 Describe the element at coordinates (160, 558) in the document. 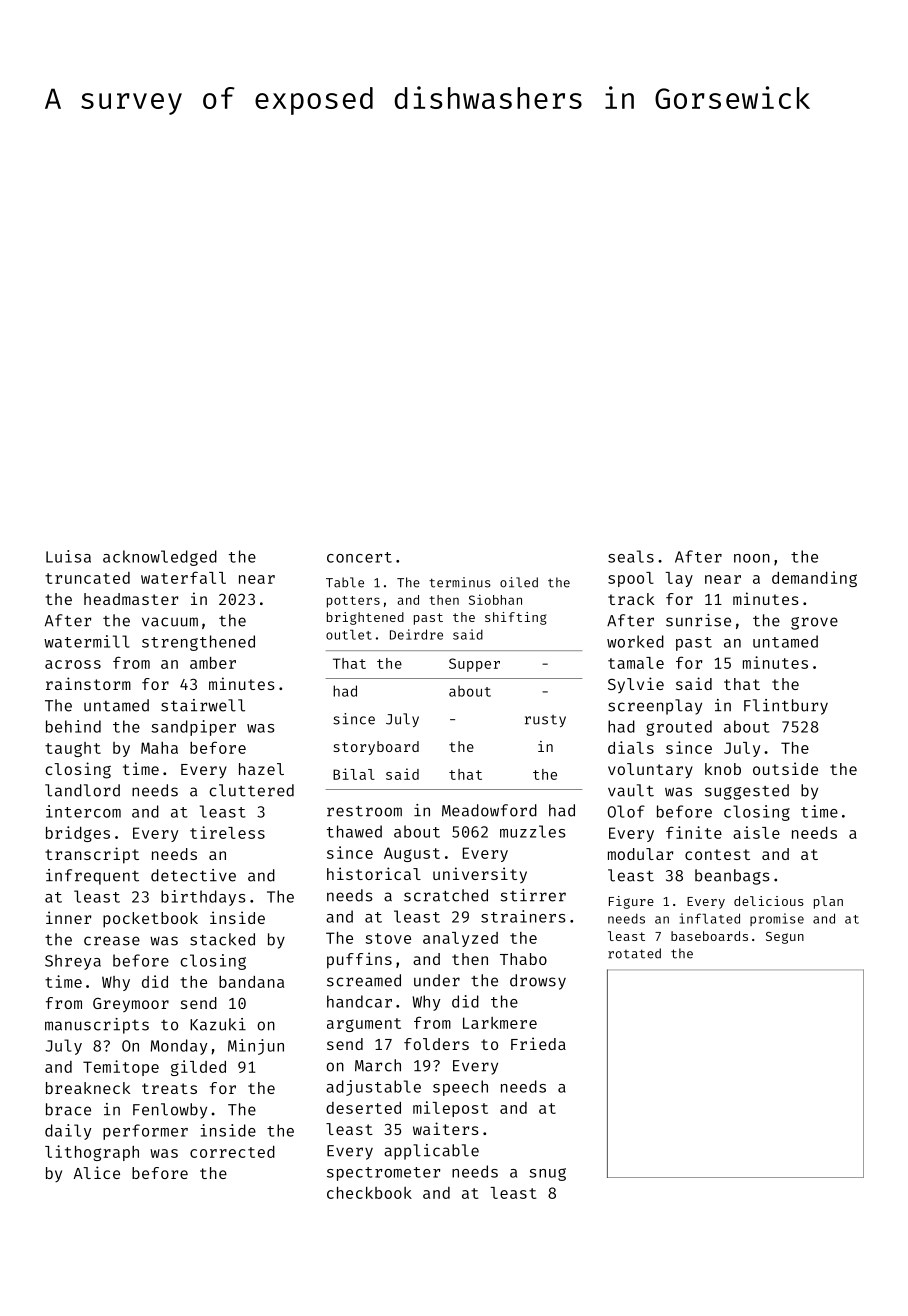

I see `acknowledged` at that location.
